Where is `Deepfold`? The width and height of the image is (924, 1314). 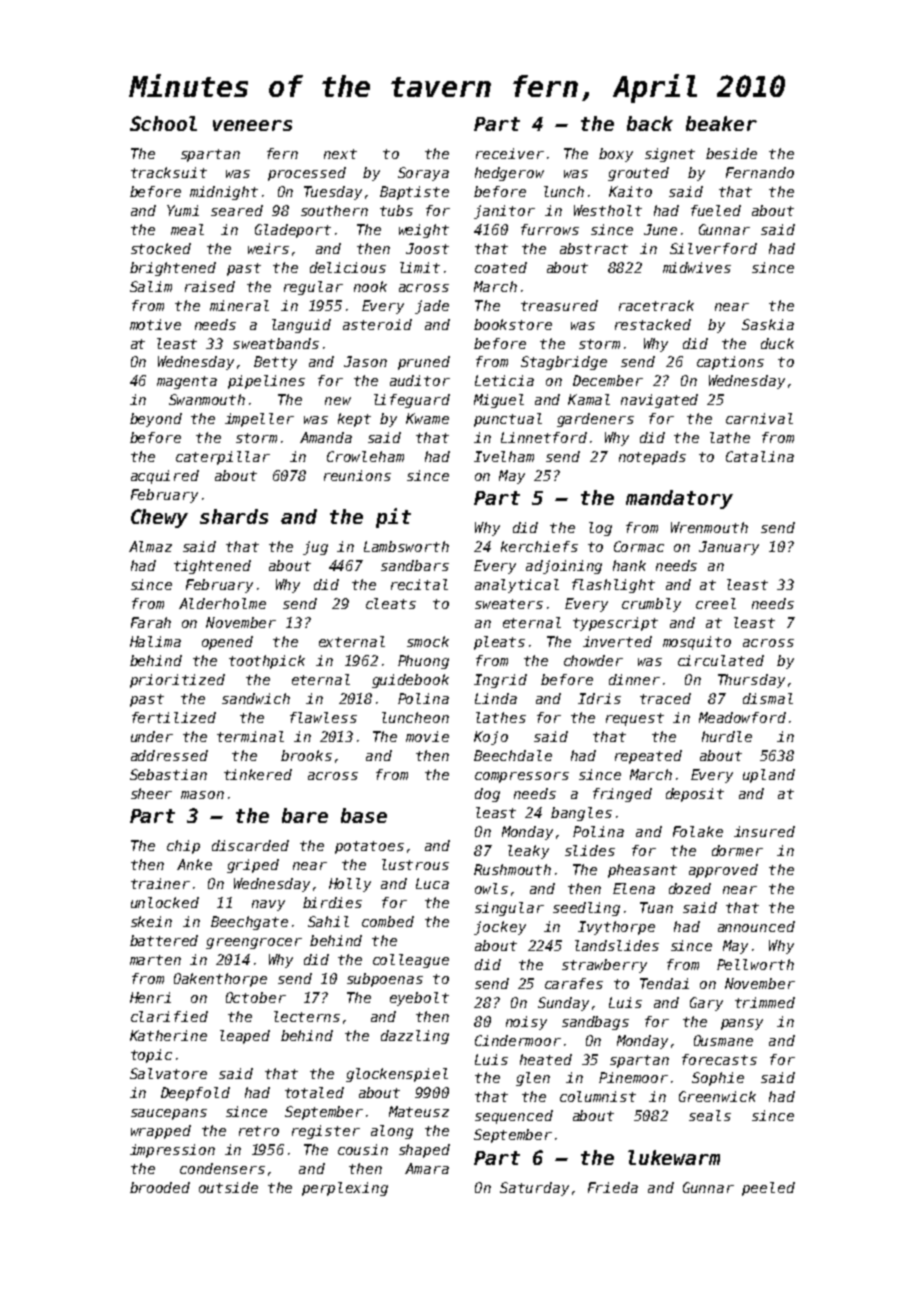 Deepfold is located at coordinates (195, 1094).
